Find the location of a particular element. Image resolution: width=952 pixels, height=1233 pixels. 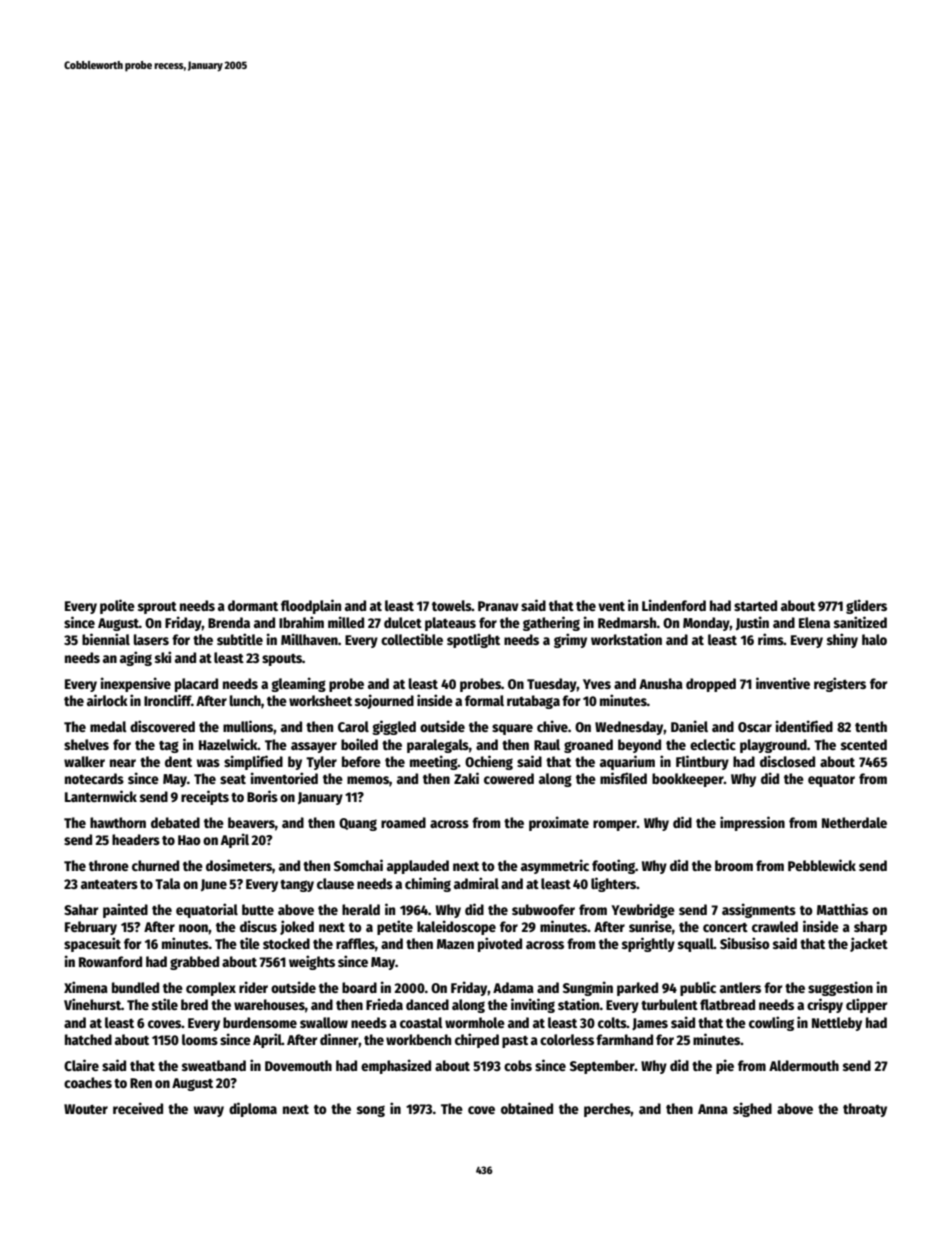

applauded is located at coordinates (418, 867).
